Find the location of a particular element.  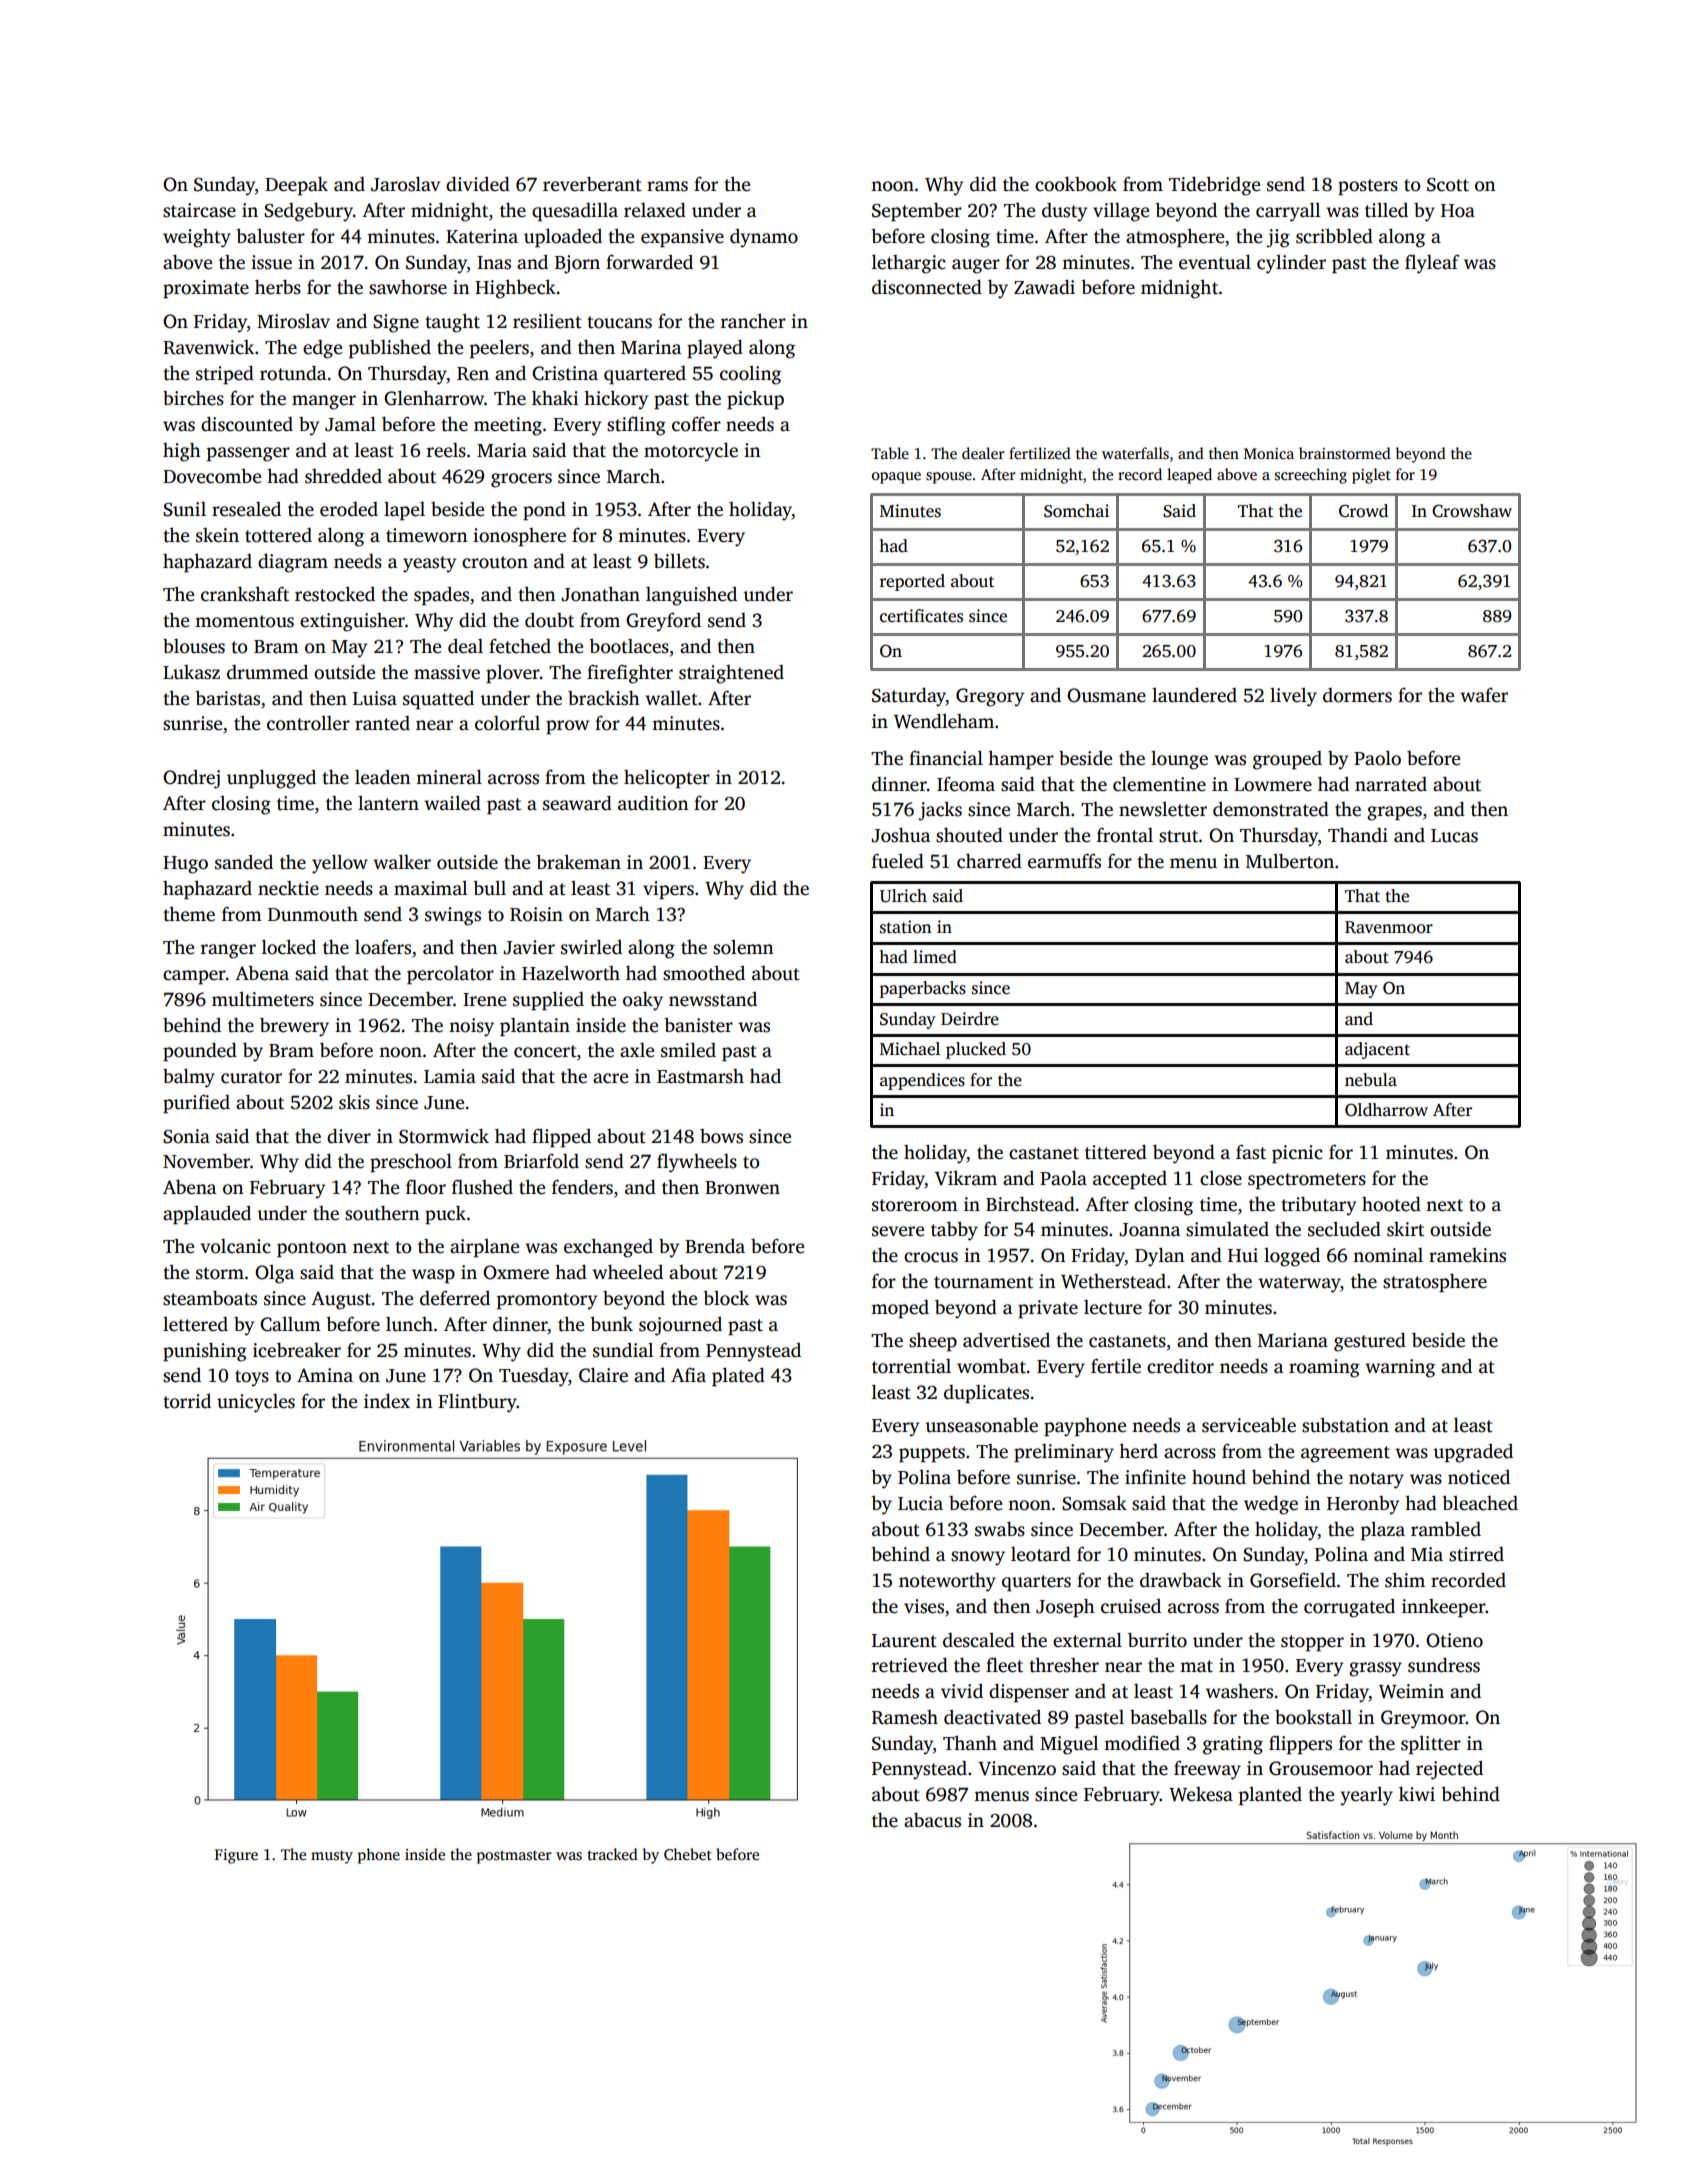

adjacent is located at coordinates (1377, 1050).
